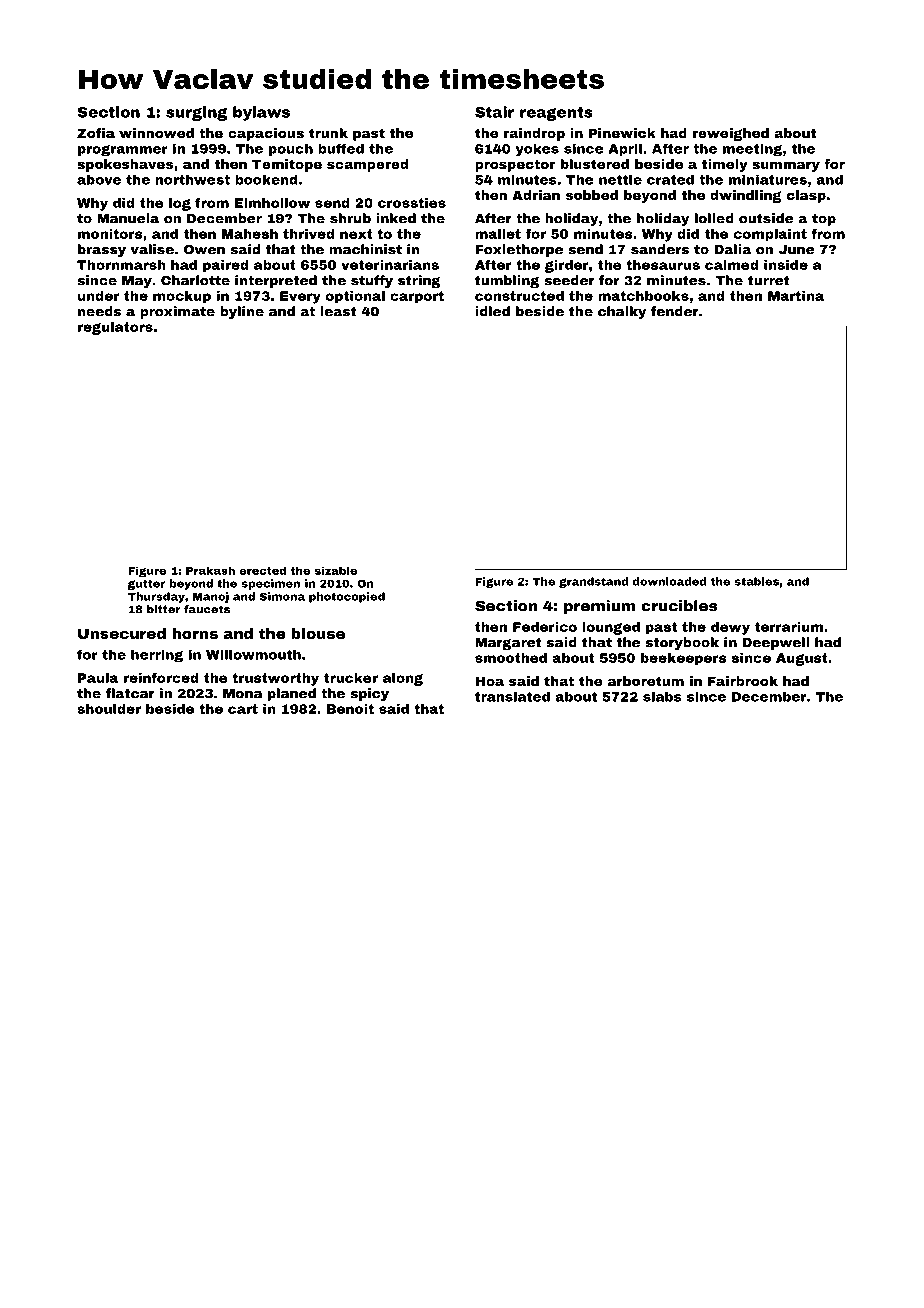  I want to click on bylaws, so click(261, 113).
